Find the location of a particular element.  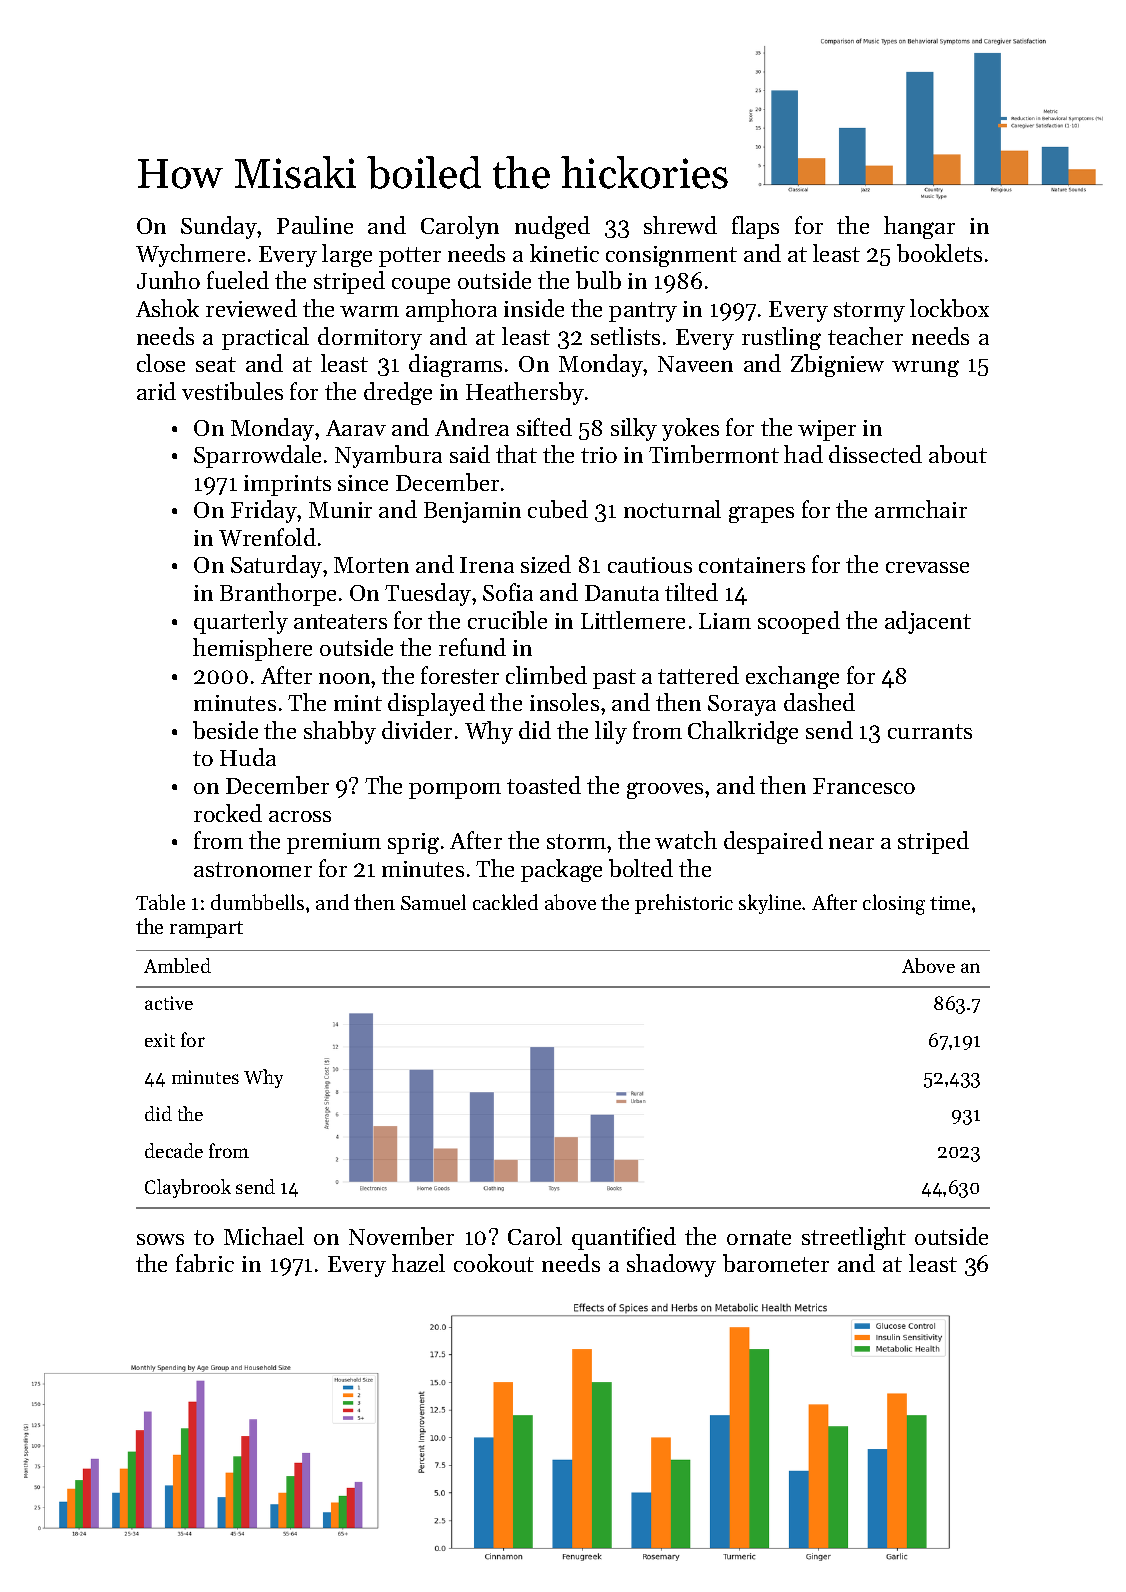

crucible is located at coordinates (507, 620).
